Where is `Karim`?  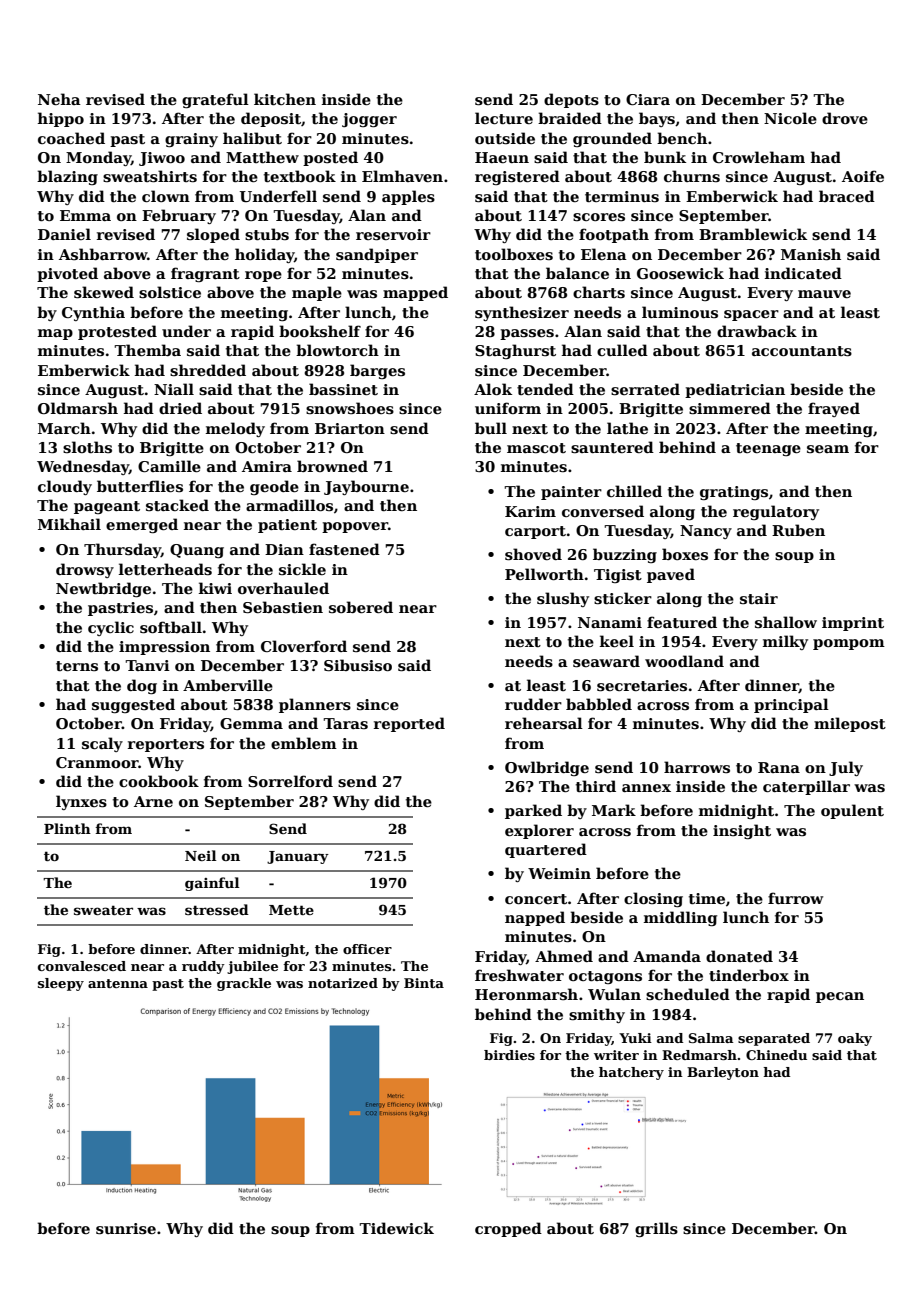 Karim is located at coordinates (530, 511).
